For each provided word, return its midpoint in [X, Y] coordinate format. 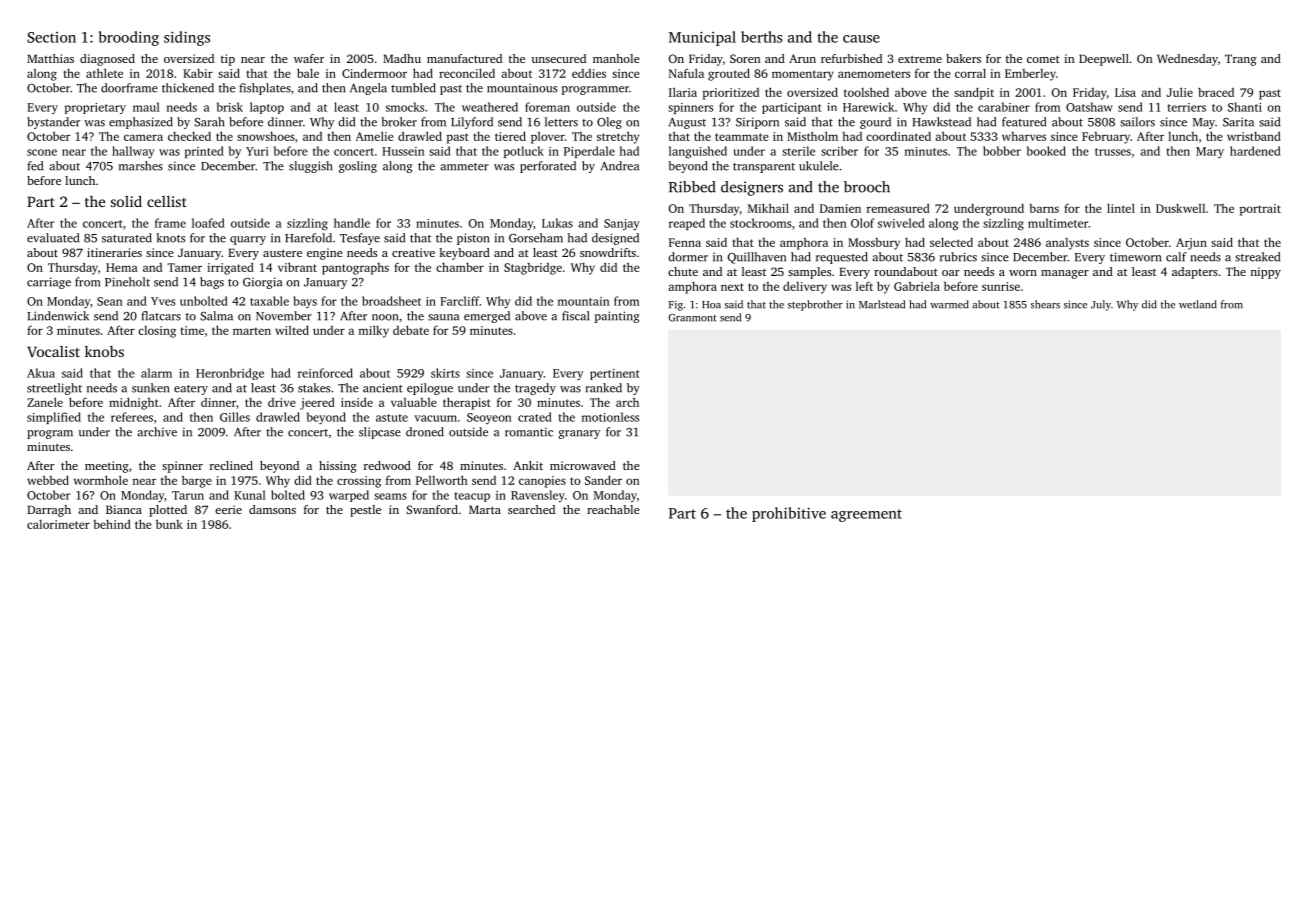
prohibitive [789, 514]
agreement [866, 515]
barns [1044, 208]
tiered [510, 136]
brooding [129, 38]
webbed [48, 480]
